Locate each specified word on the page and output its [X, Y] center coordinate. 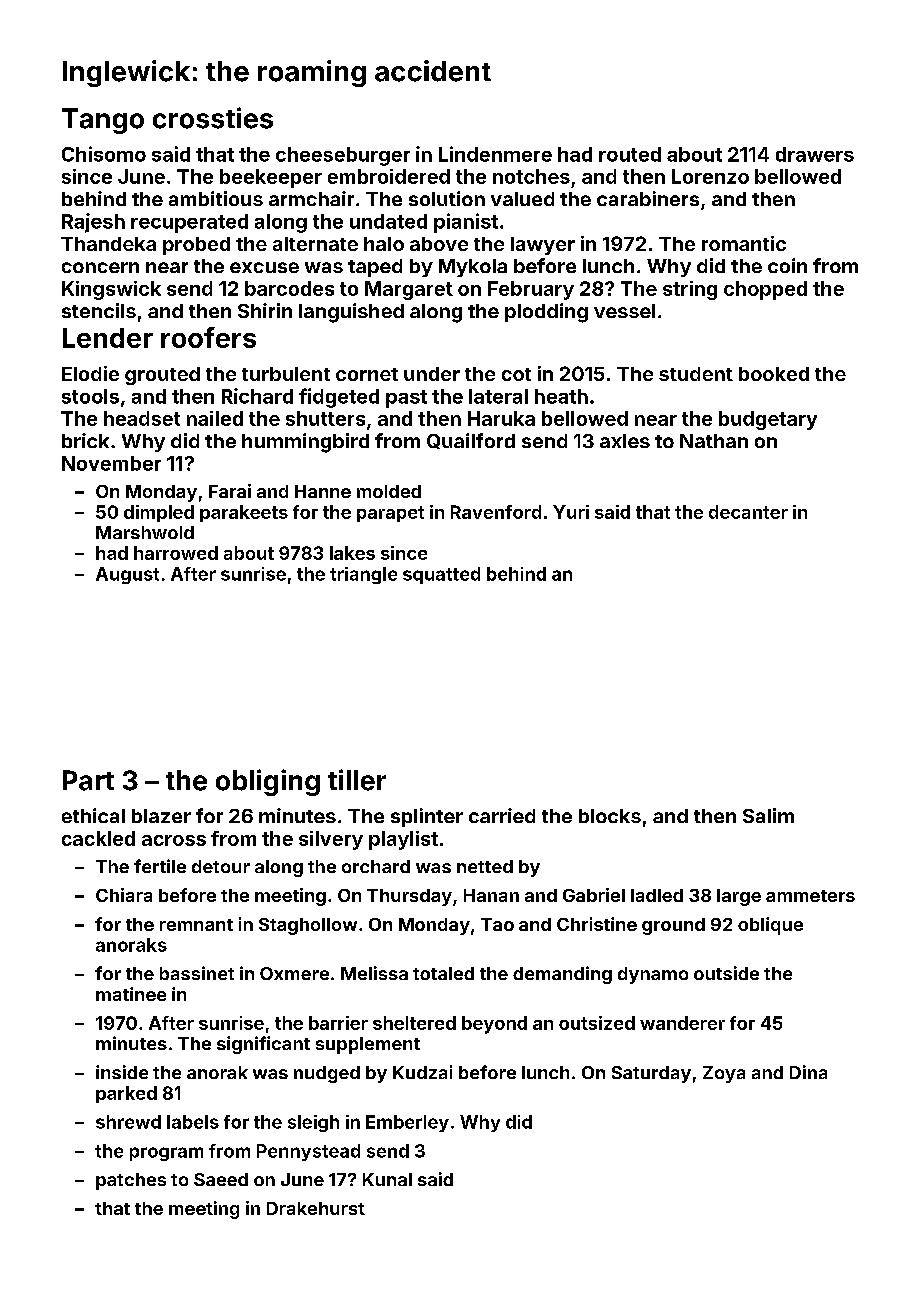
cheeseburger [343, 156]
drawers [815, 154]
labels [193, 1122]
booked [774, 374]
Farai [230, 491]
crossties [213, 118]
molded [389, 491]
